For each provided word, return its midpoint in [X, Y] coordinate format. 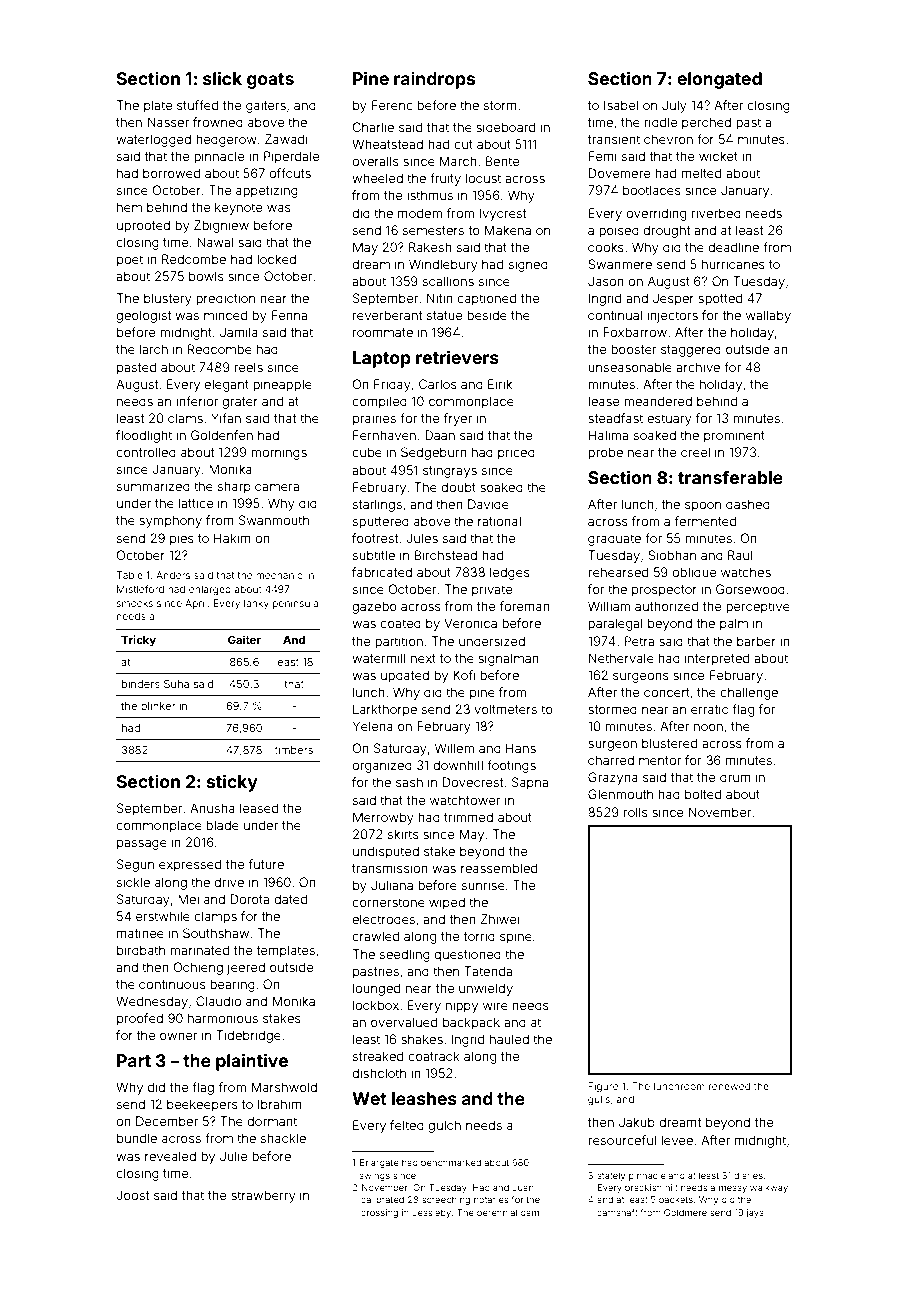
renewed [729, 1086]
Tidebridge [248, 1036]
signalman [508, 659]
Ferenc [392, 105]
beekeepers [202, 1105]
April [196, 604]
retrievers [457, 357]
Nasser [168, 122]
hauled [509, 1039]
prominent [734, 436]
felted [407, 1125]
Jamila [239, 332]
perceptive [758, 607]
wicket [718, 156]
